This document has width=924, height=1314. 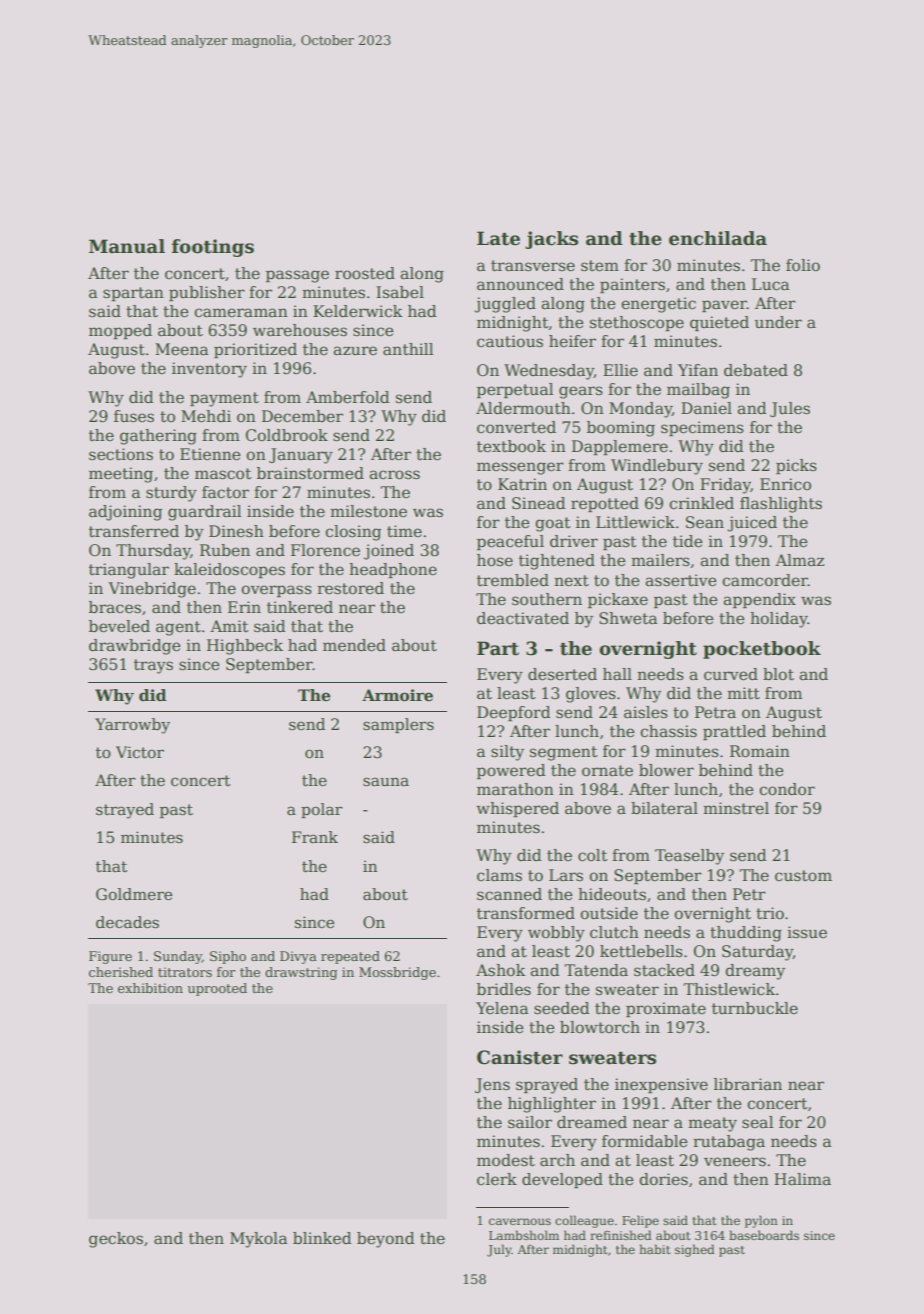 What do you see at coordinates (255, 350) in the document?
I see `prioritized` at bounding box center [255, 350].
